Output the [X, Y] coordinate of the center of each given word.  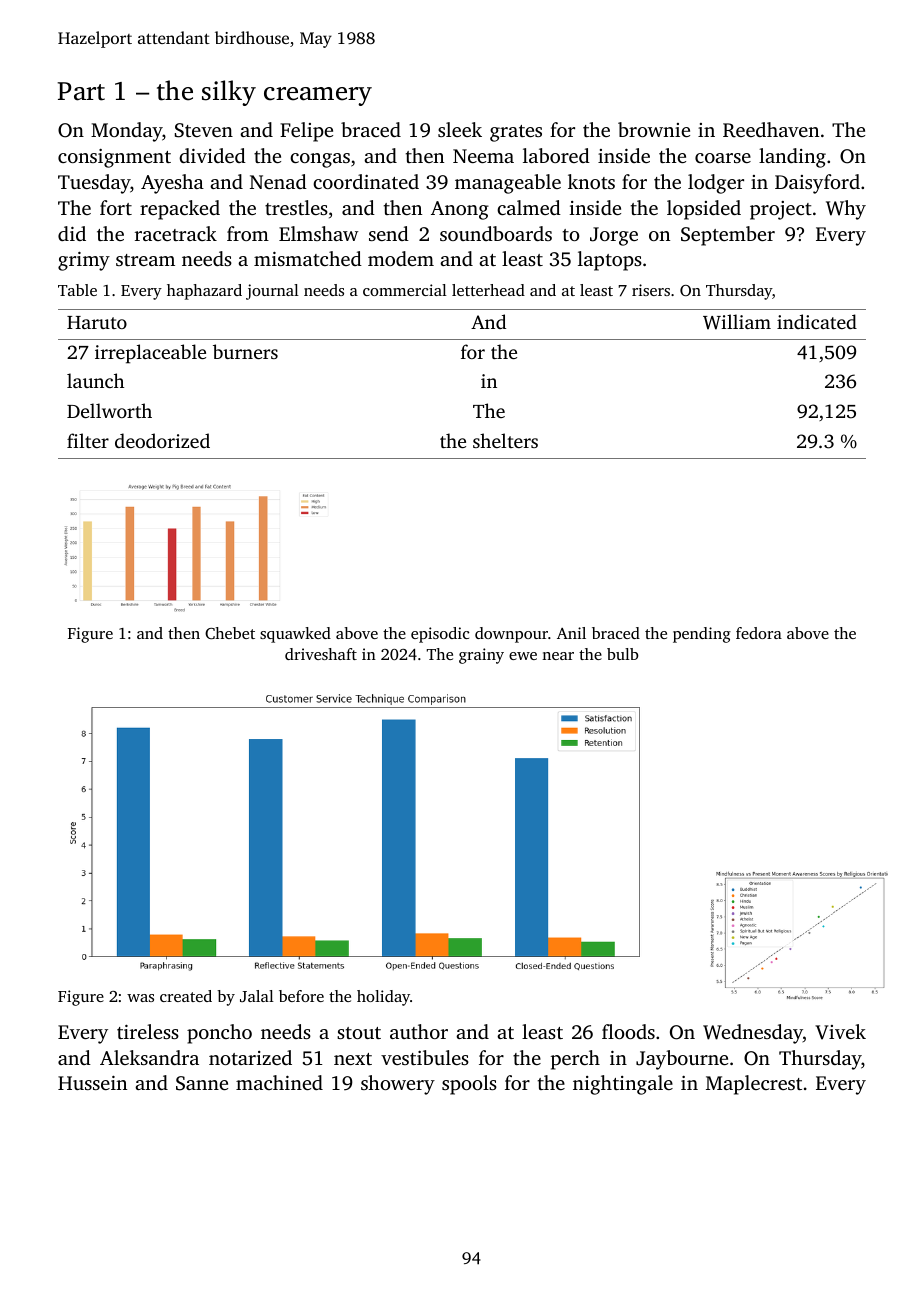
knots [591, 181]
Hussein [92, 1083]
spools [469, 1085]
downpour [511, 635]
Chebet [230, 633]
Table [77, 290]
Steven [204, 130]
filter [88, 440]
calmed [529, 207]
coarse [723, 158]
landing [792, 158]
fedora [759, 633]
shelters [505, 440]
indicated [817, 321]
